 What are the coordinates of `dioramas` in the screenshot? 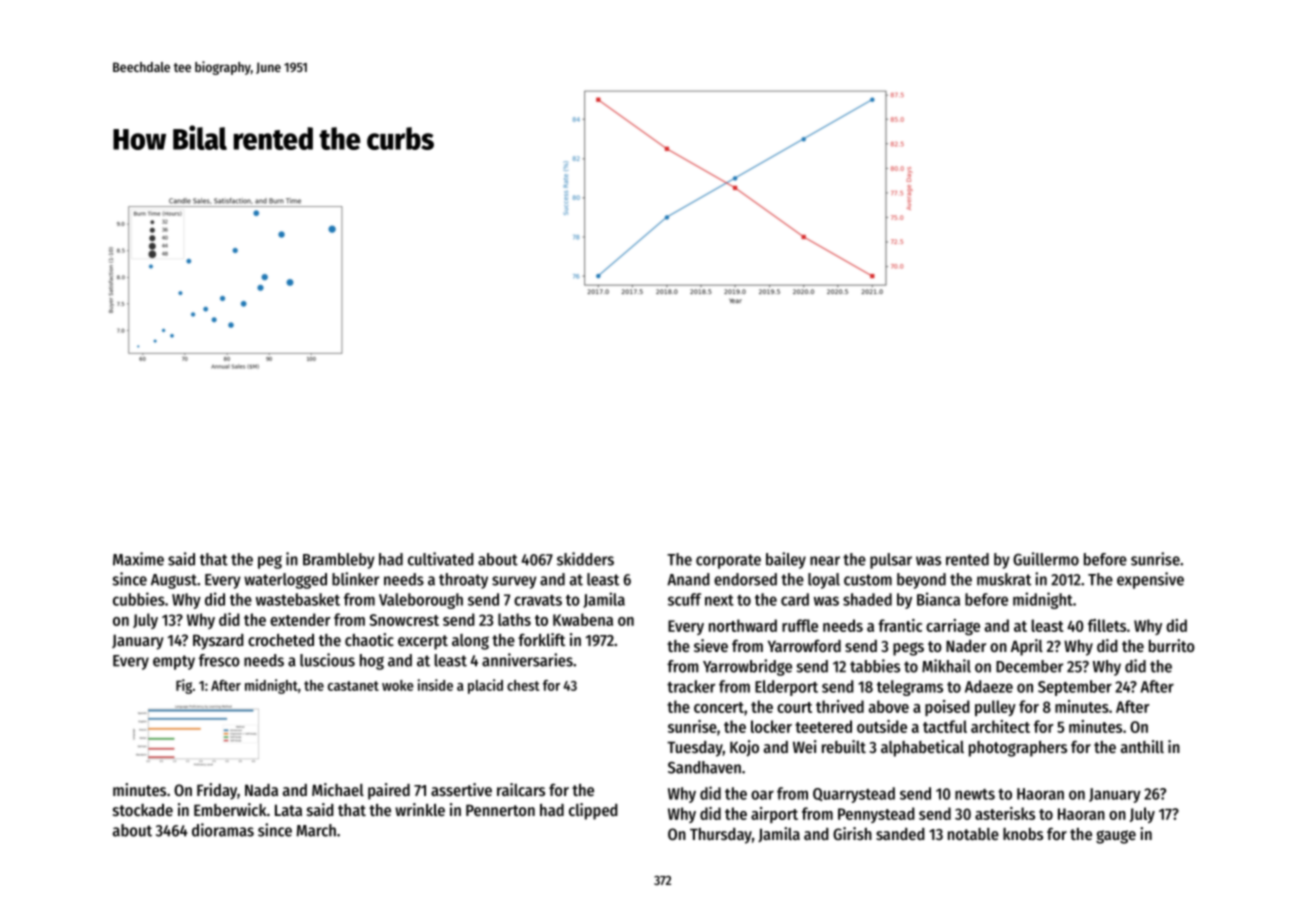 It's located at (223, 830).
